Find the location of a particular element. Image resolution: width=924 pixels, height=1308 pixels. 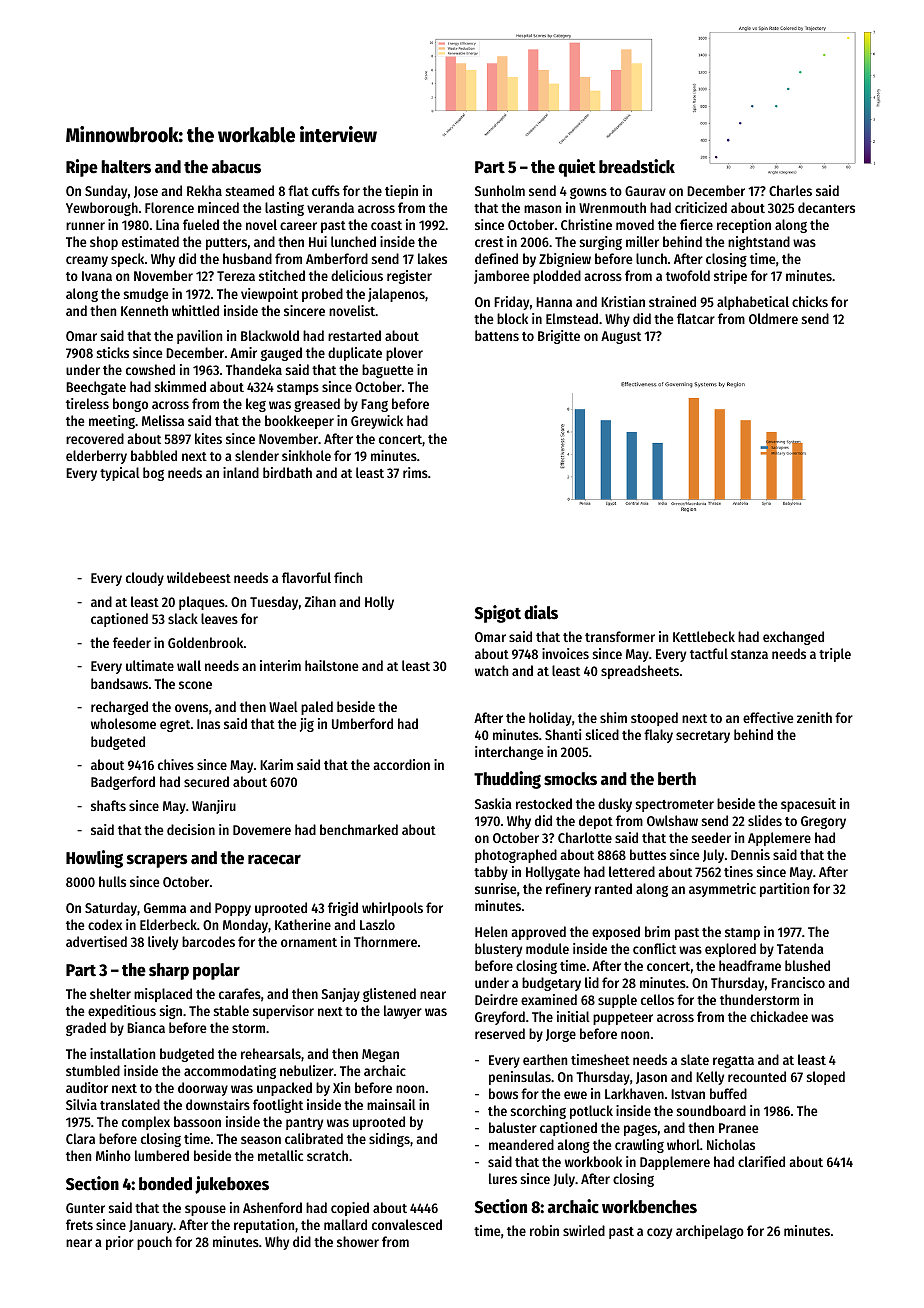

breadstick is located at coordinates (637, 166).
